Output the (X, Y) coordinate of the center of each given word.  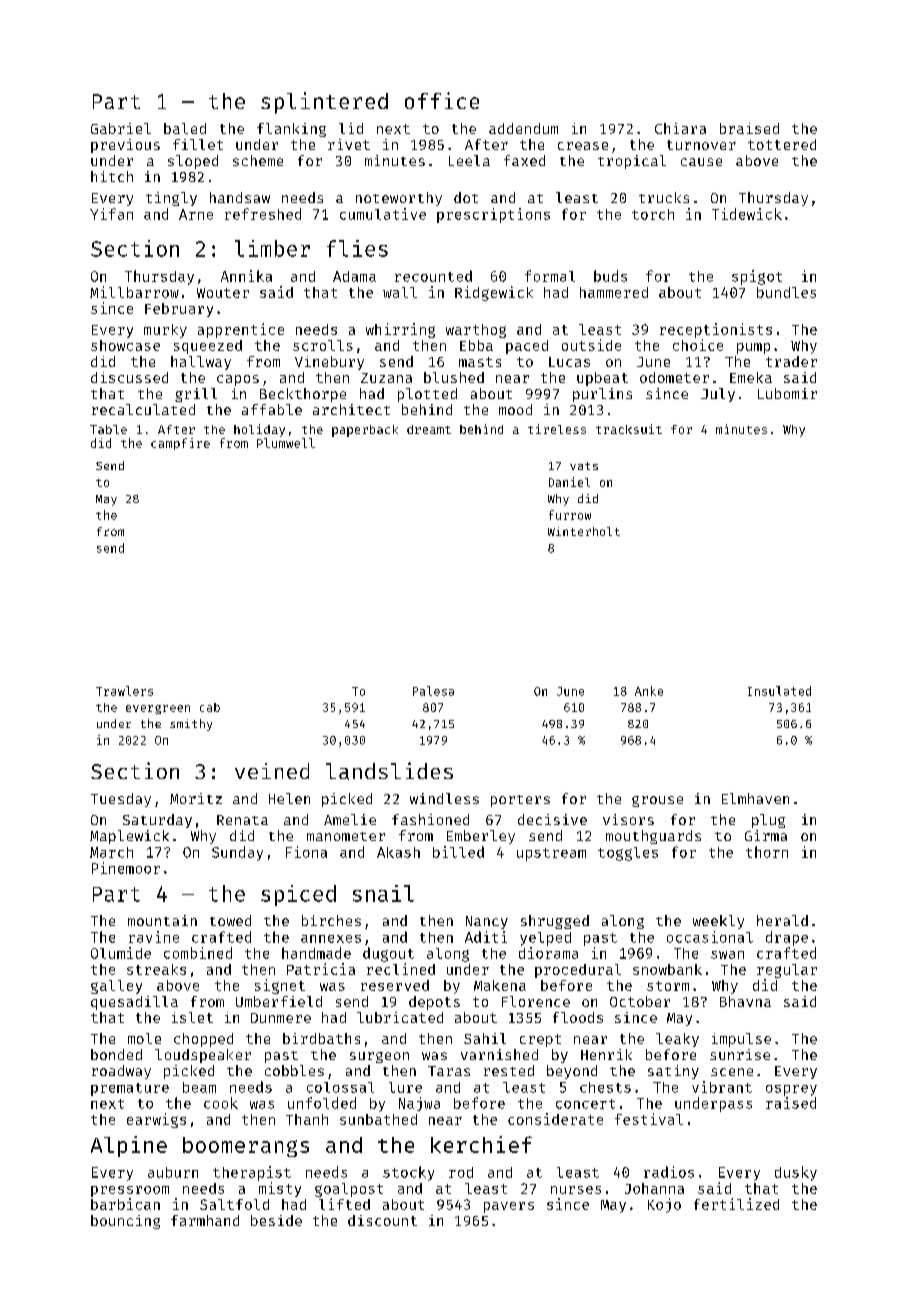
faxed (524, 160)
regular (787, 971)
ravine (154, 937)
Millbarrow (134, 292)
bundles (786, 292)
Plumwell (286, 443)
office (442, 100)
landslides (389, 771)
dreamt (429, 429)
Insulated (779, 691)
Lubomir (787, 393)
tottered (782, 144)
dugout (388, 954)
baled (185, 128)
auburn (173, 1172)
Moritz (196, 798)
